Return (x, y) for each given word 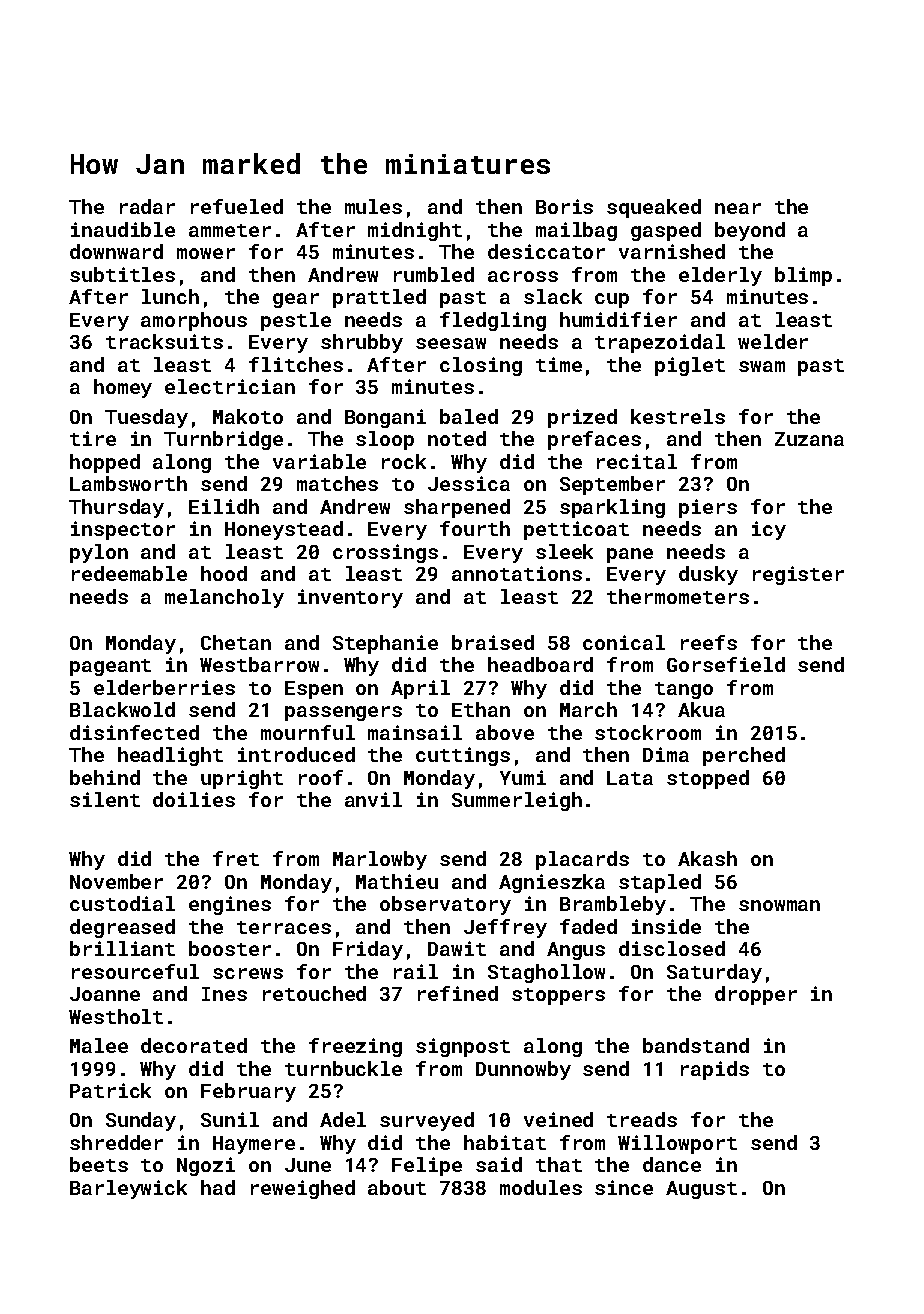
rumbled (434, 274)
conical (624, 642)
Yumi (523, 777)
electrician (230, 386)
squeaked (654, 208)
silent (105, 799)
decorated (194, 1045)
